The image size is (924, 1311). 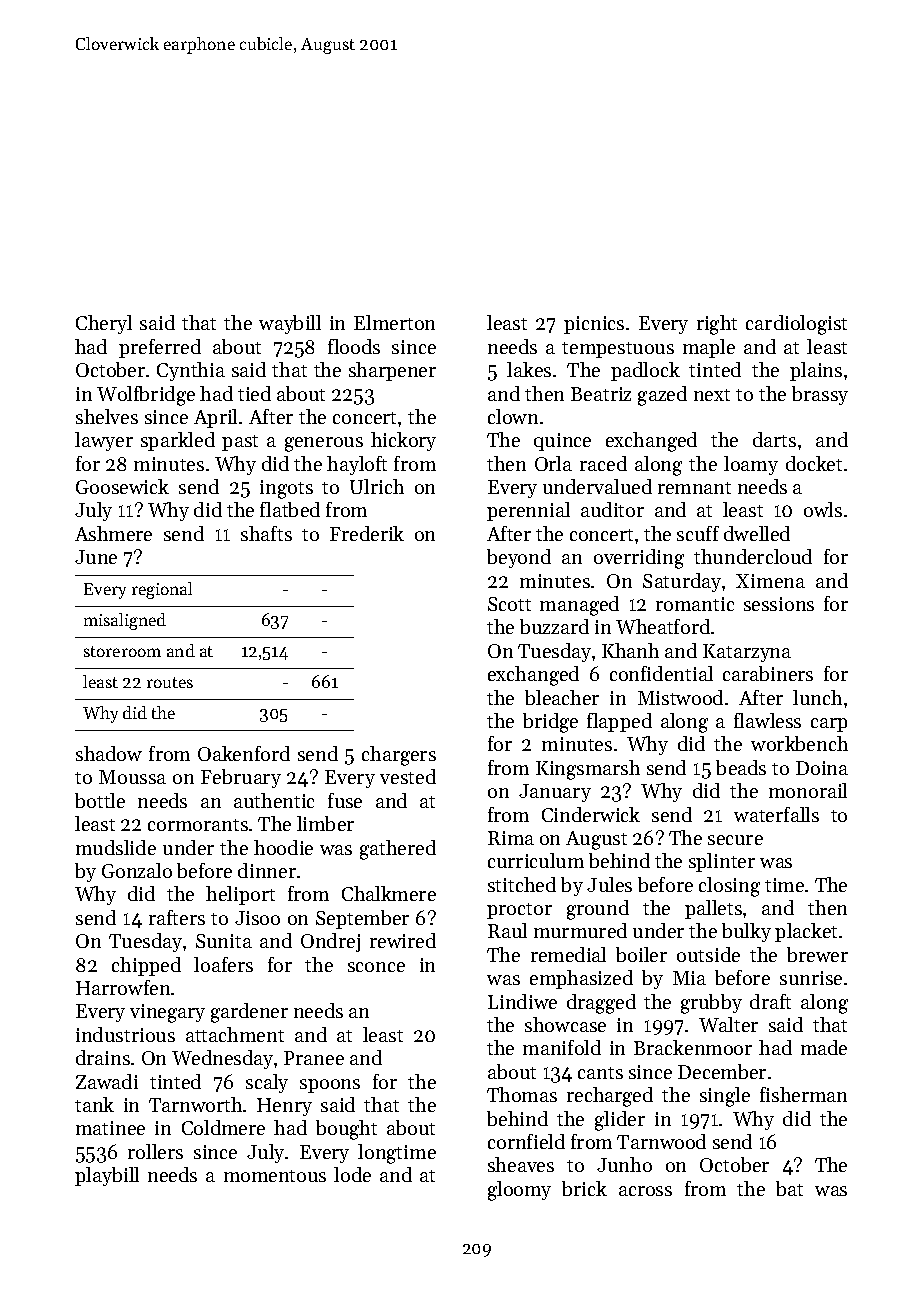 I want to click on shelves, so click(x=107, y=416).
